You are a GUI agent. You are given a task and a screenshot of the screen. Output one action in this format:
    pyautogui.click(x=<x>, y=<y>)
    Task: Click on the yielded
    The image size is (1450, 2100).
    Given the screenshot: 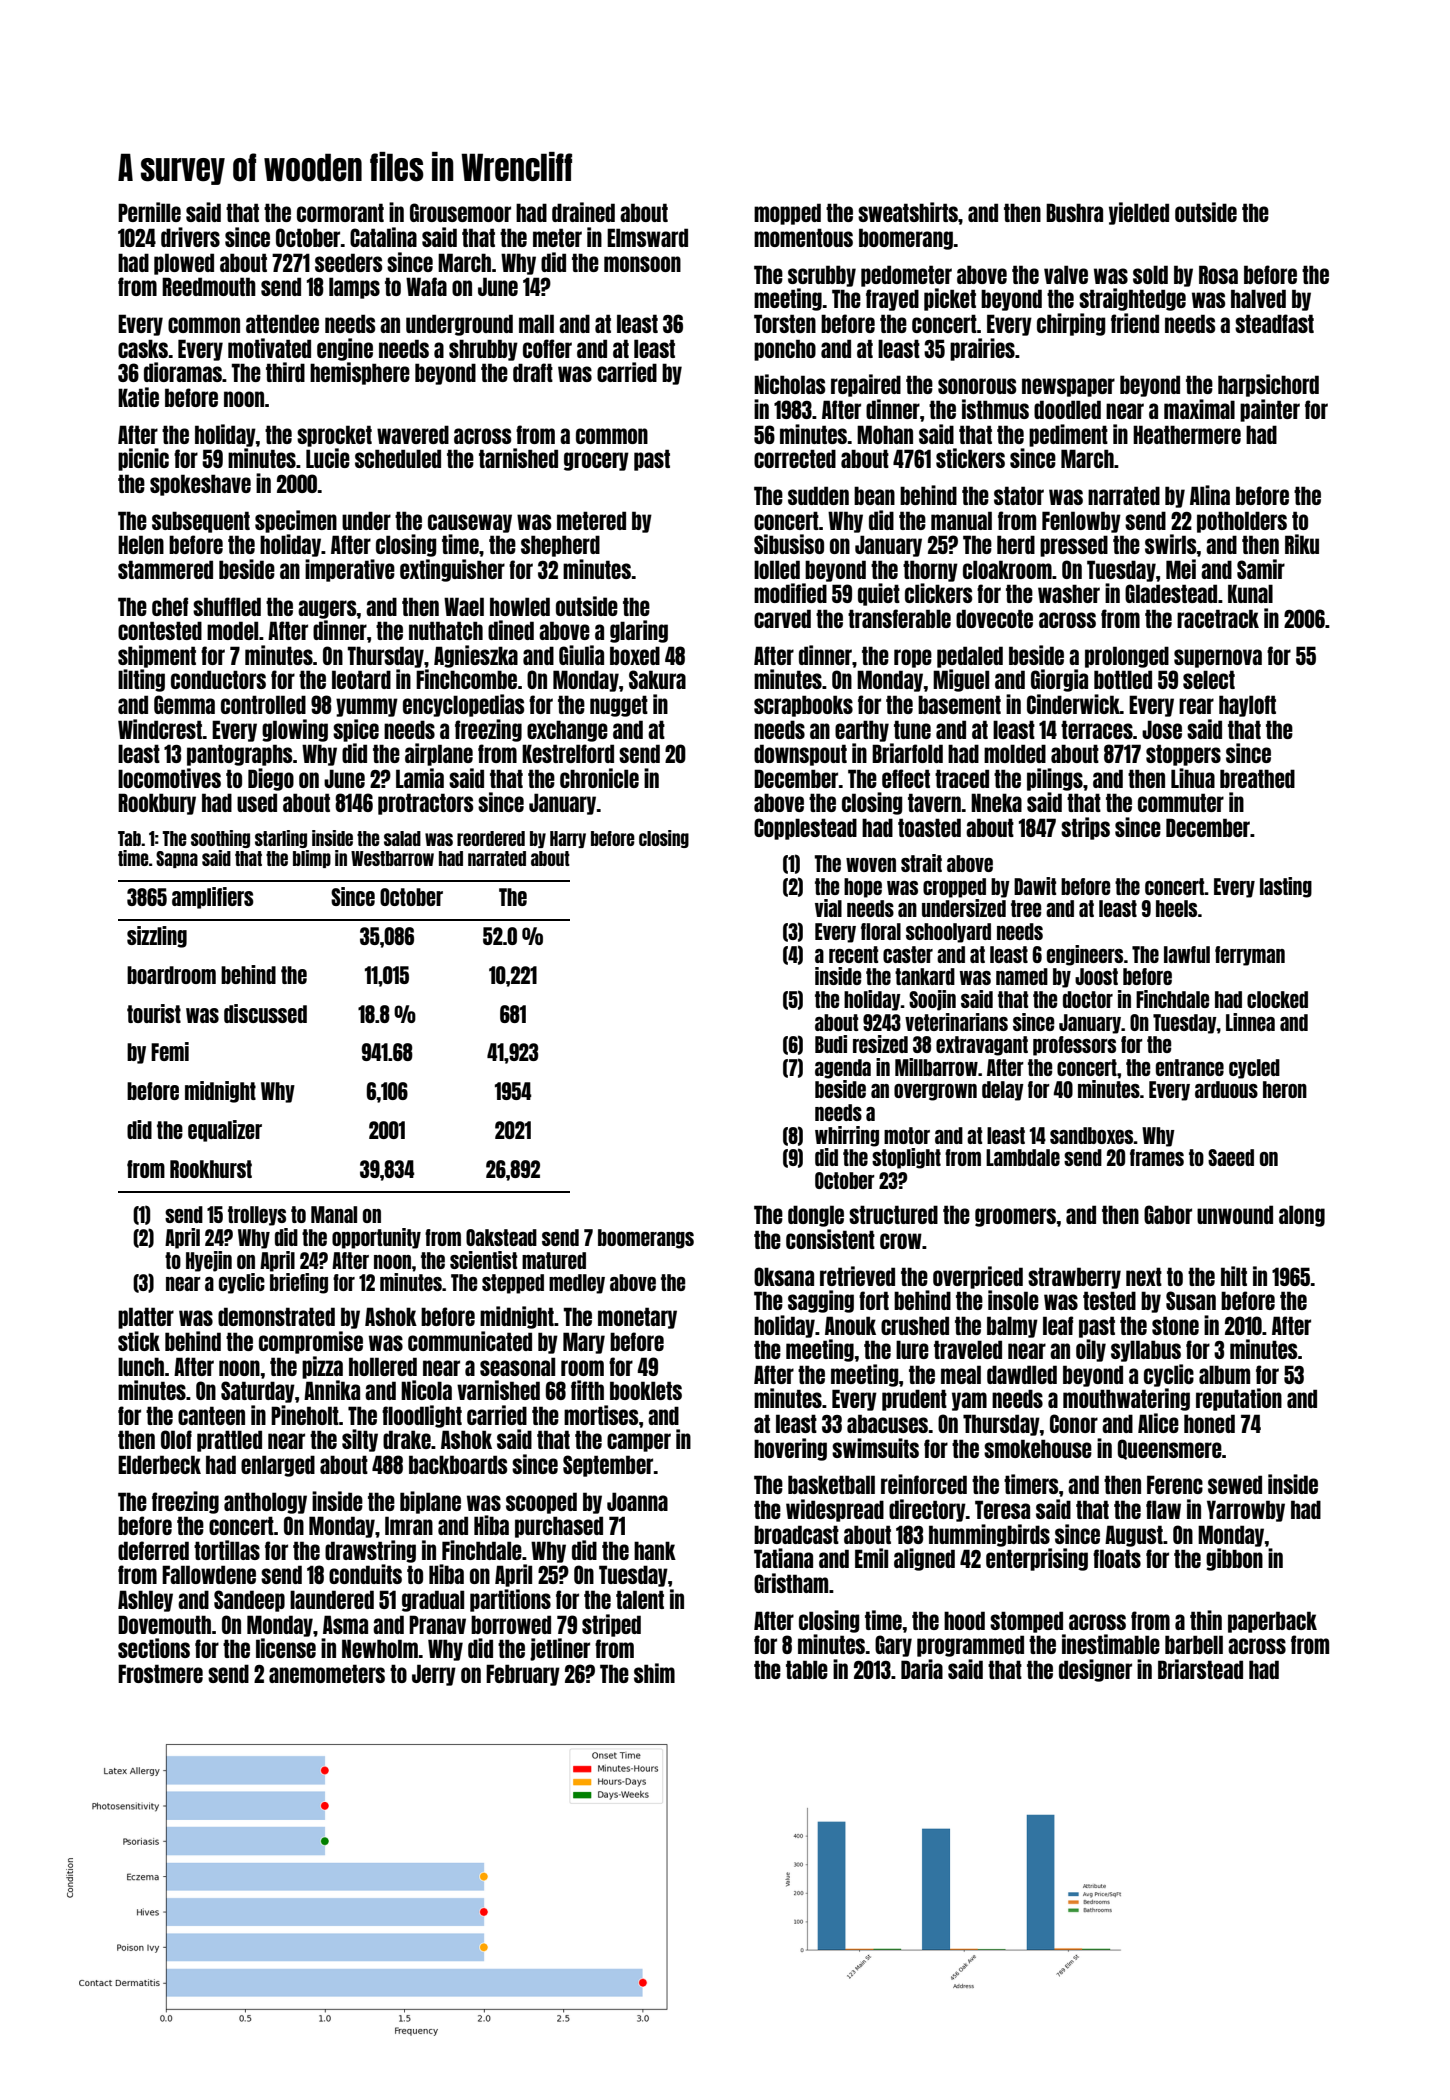 What is the action you would take?
    pyautogui.click(x=1139, y=213)
